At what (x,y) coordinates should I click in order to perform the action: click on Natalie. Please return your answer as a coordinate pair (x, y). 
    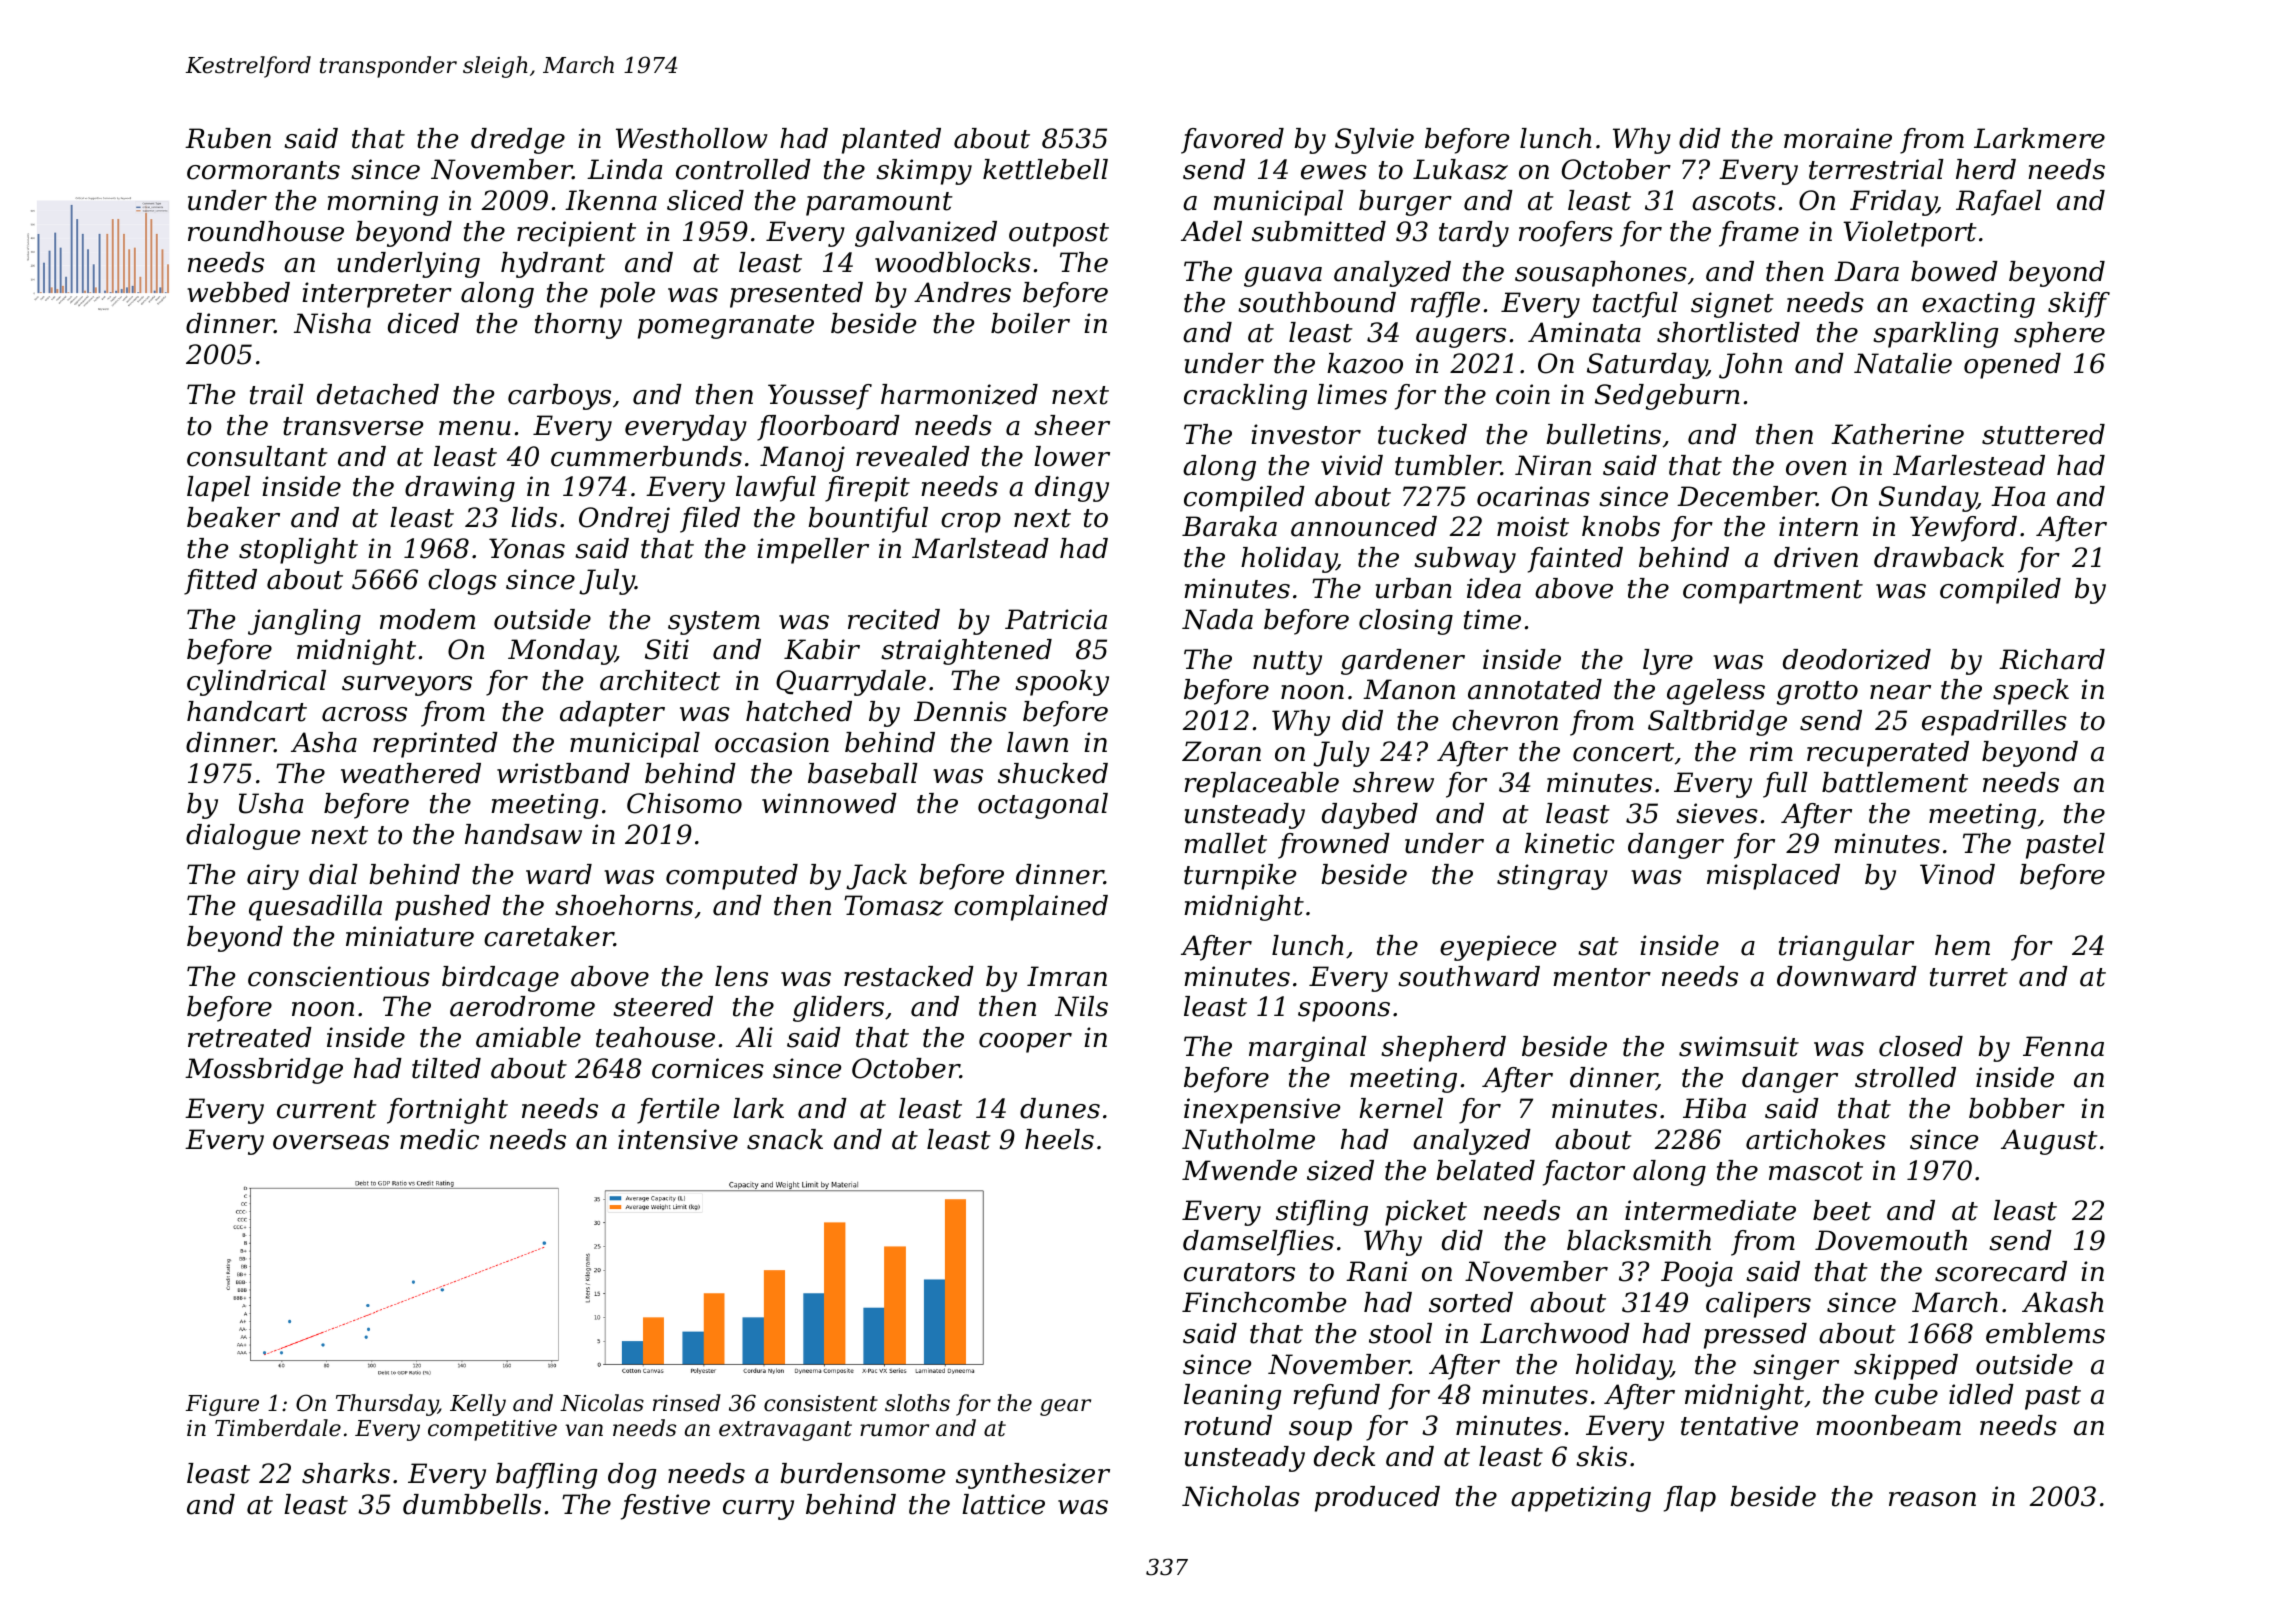
    Looking at the image, I should click on (1903, 363).
